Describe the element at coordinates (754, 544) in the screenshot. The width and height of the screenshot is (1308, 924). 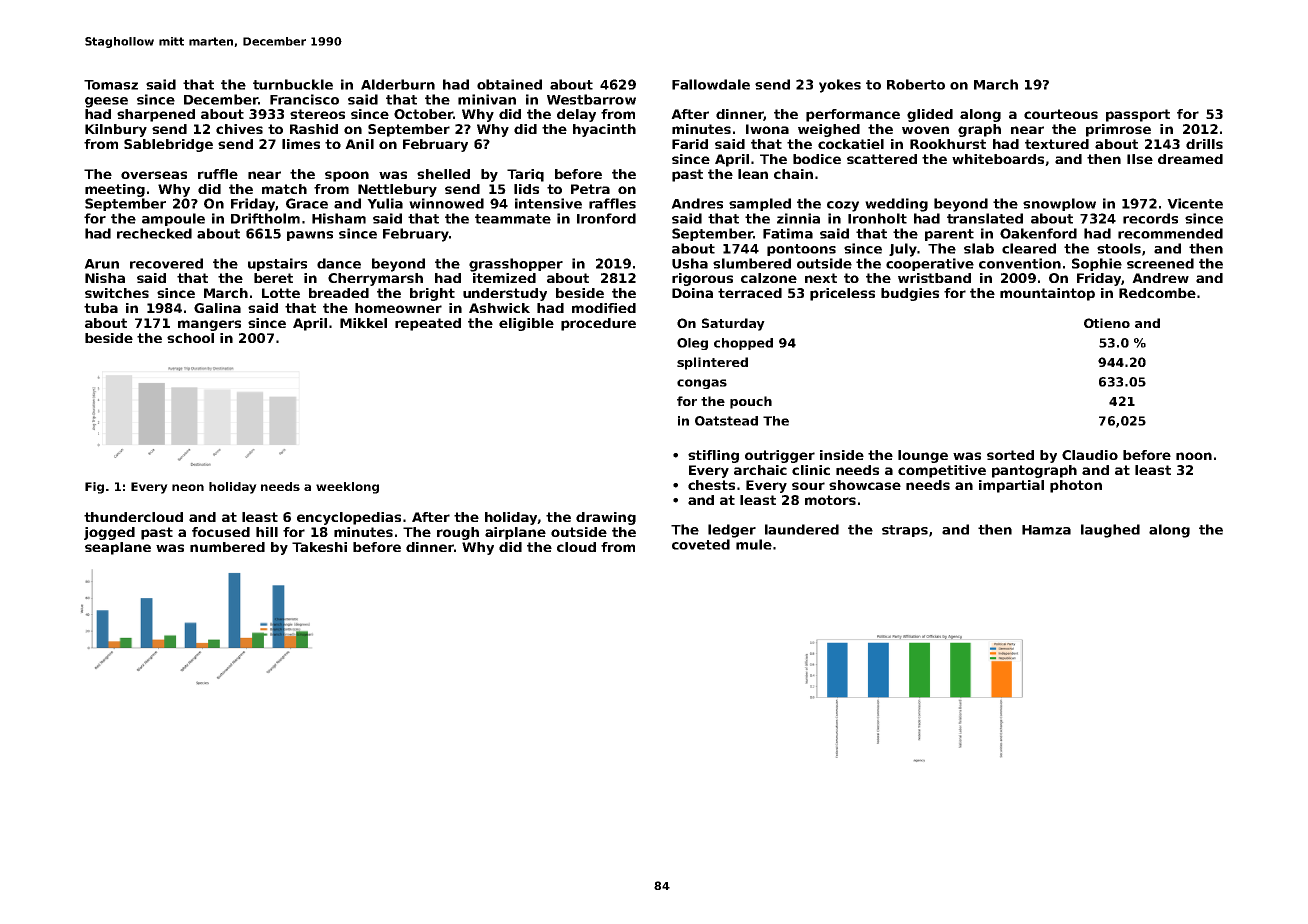
I see `mule` at that location.
